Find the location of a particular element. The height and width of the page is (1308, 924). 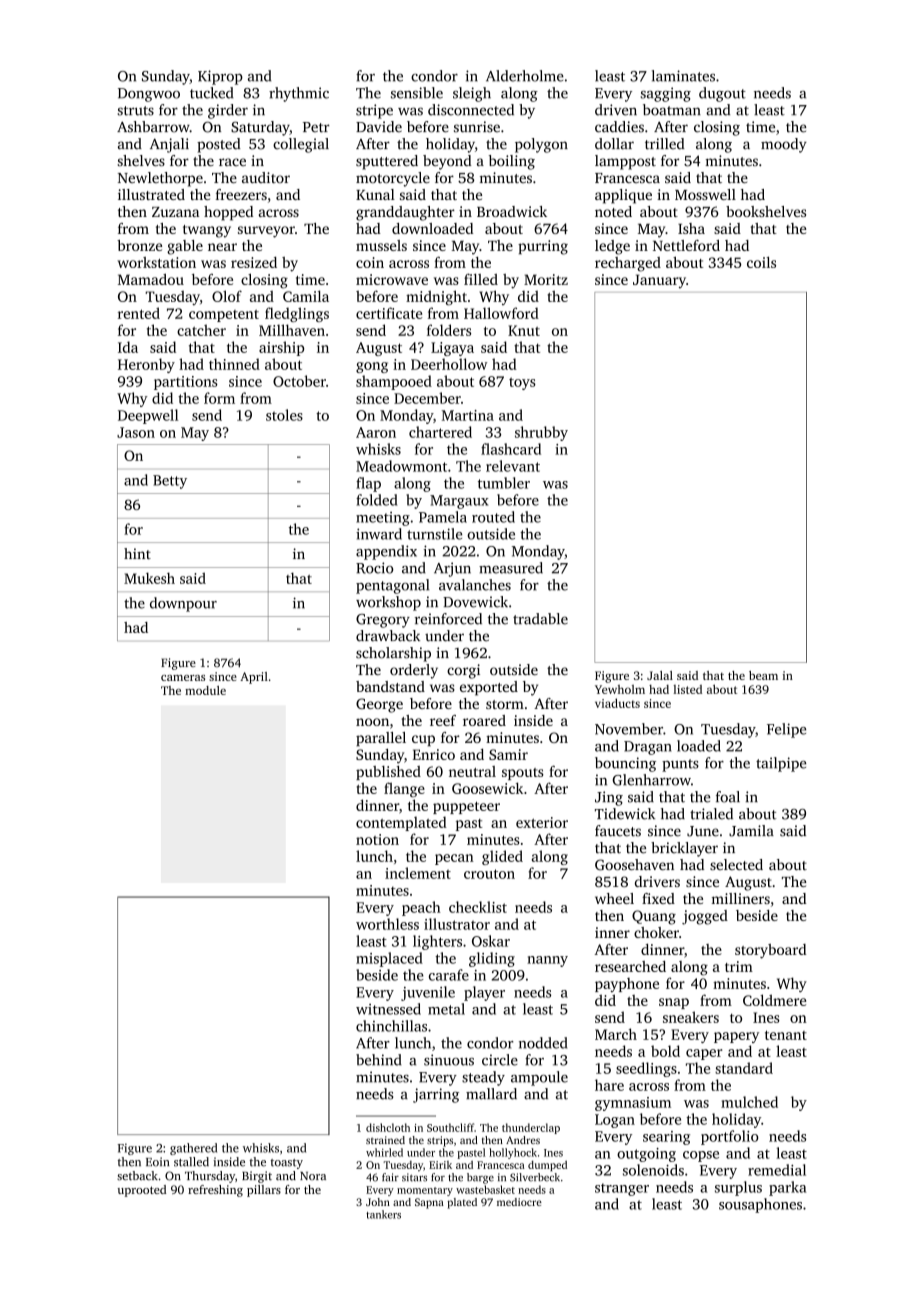

Knut is located at coordinates (524, 330).
